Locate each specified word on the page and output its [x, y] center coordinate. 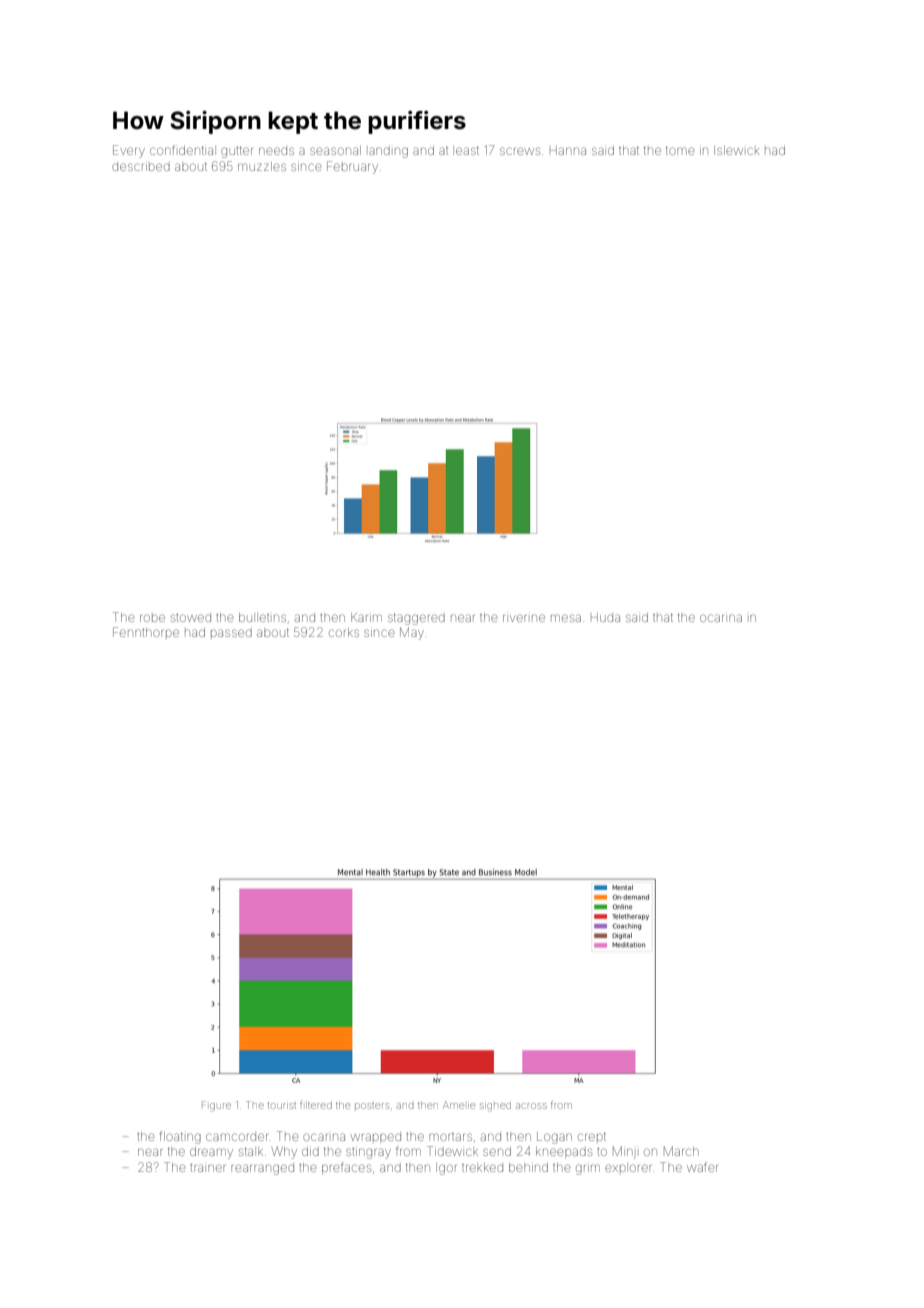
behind [528, 1167]
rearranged [262, 1169]
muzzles [262, 166]
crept [592, 1136]
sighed [495, 1107]
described [141, 167]
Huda [605, 617]
